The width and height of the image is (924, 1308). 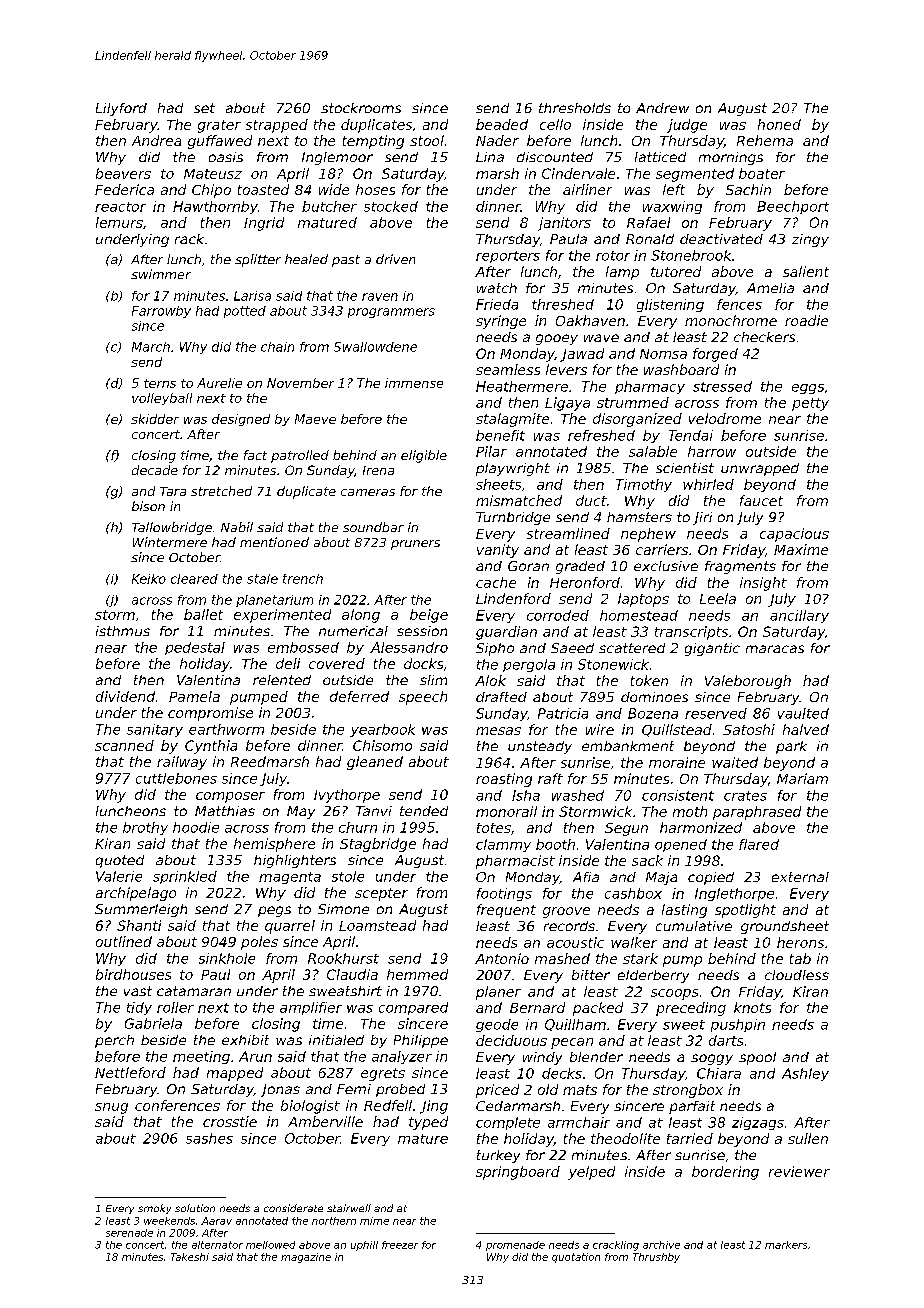 What do you see at coordinates (775, 649) in the image?
I see `maracas` at bounding box center [775, 649].
